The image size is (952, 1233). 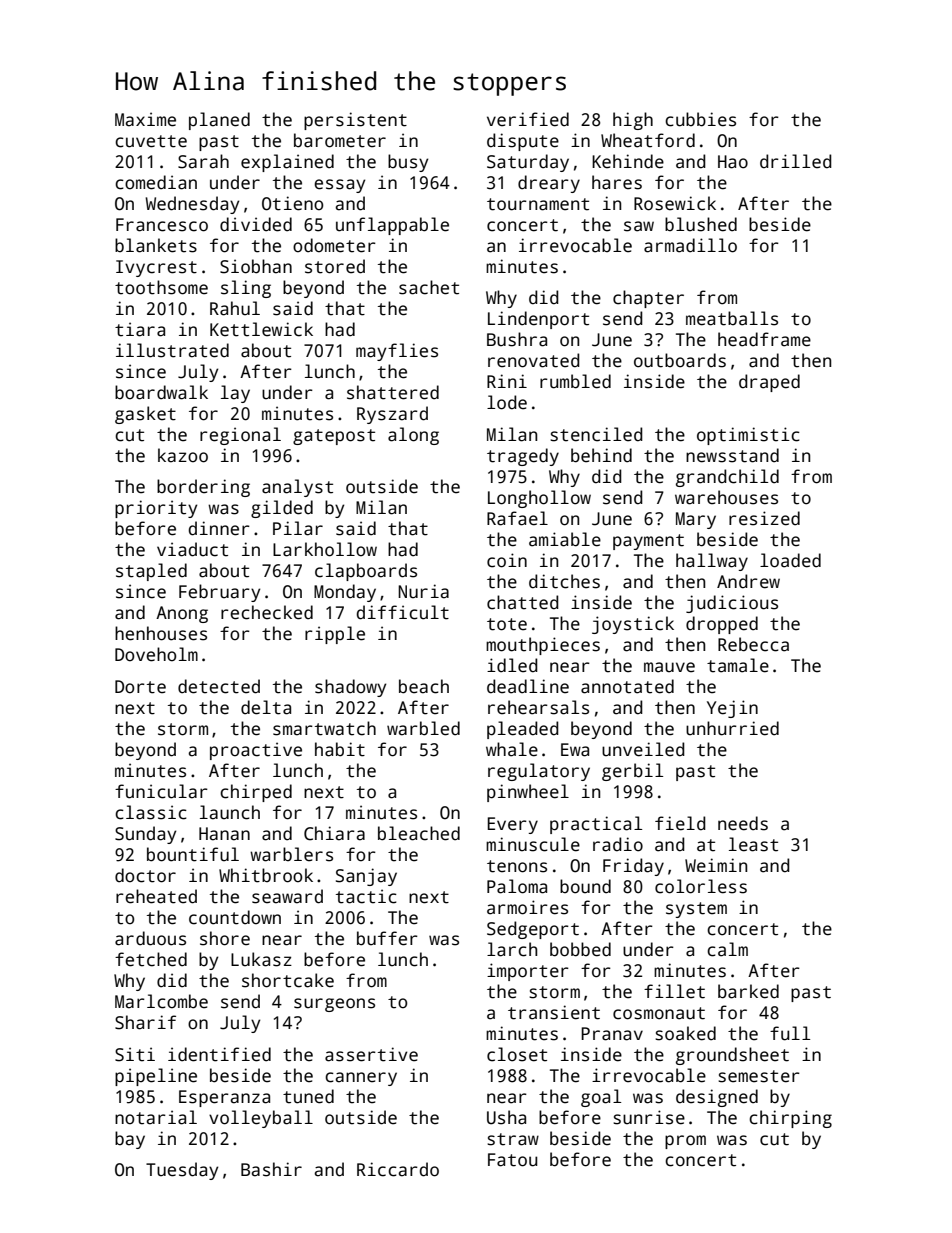 What do you see at coordinates (790, 1033) in the screenshot?
I see `full` at bounding box center [790, 1033].
